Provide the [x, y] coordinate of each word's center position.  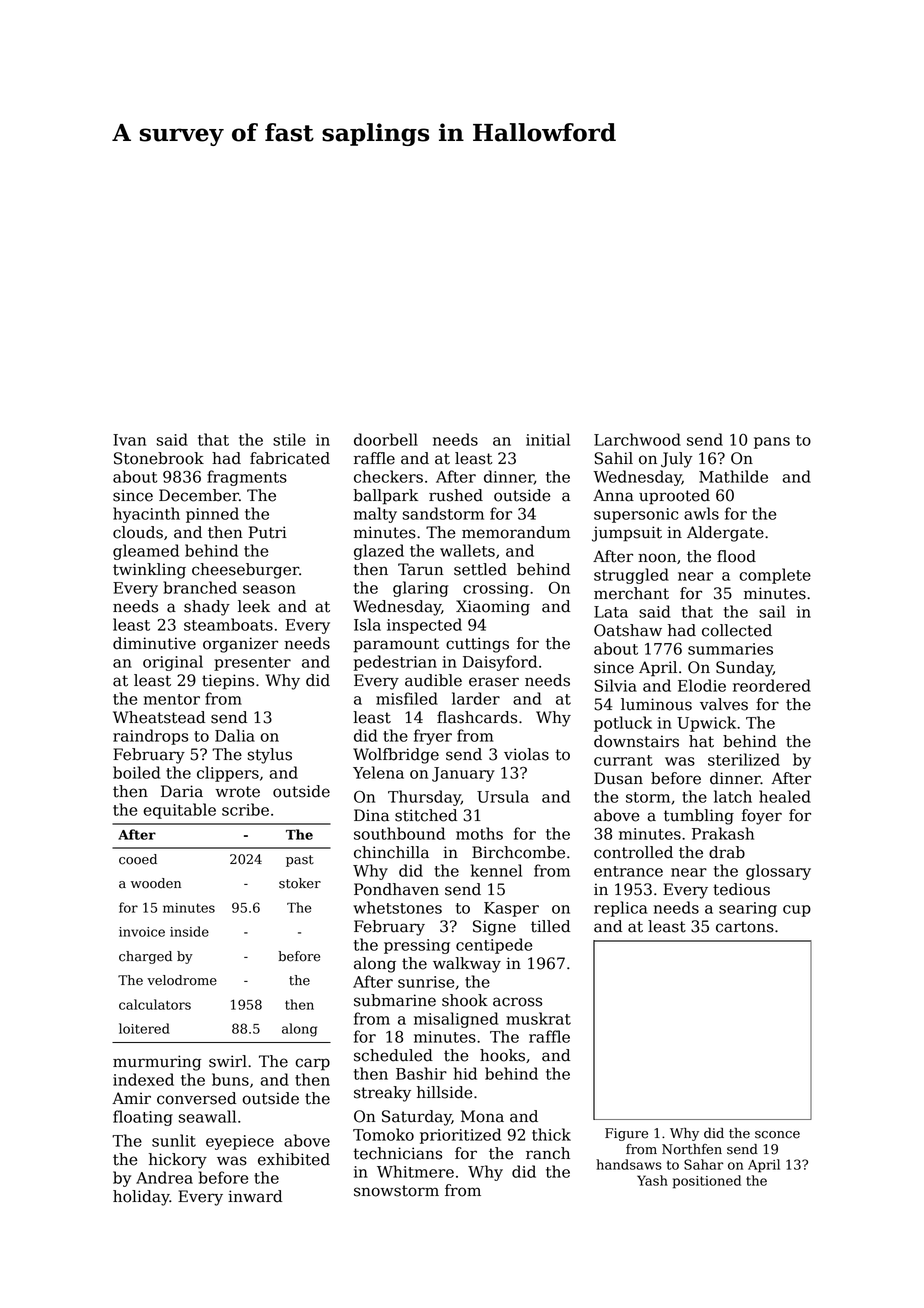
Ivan [129, 440]
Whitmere [415, 1171]
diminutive [154, 643]
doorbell [386, 439]
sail [772, 611]
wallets [467, 550]
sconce [777, 1135]
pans [772, 443]
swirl [228, 1061]
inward [255, 1196]
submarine [395, 1000]
